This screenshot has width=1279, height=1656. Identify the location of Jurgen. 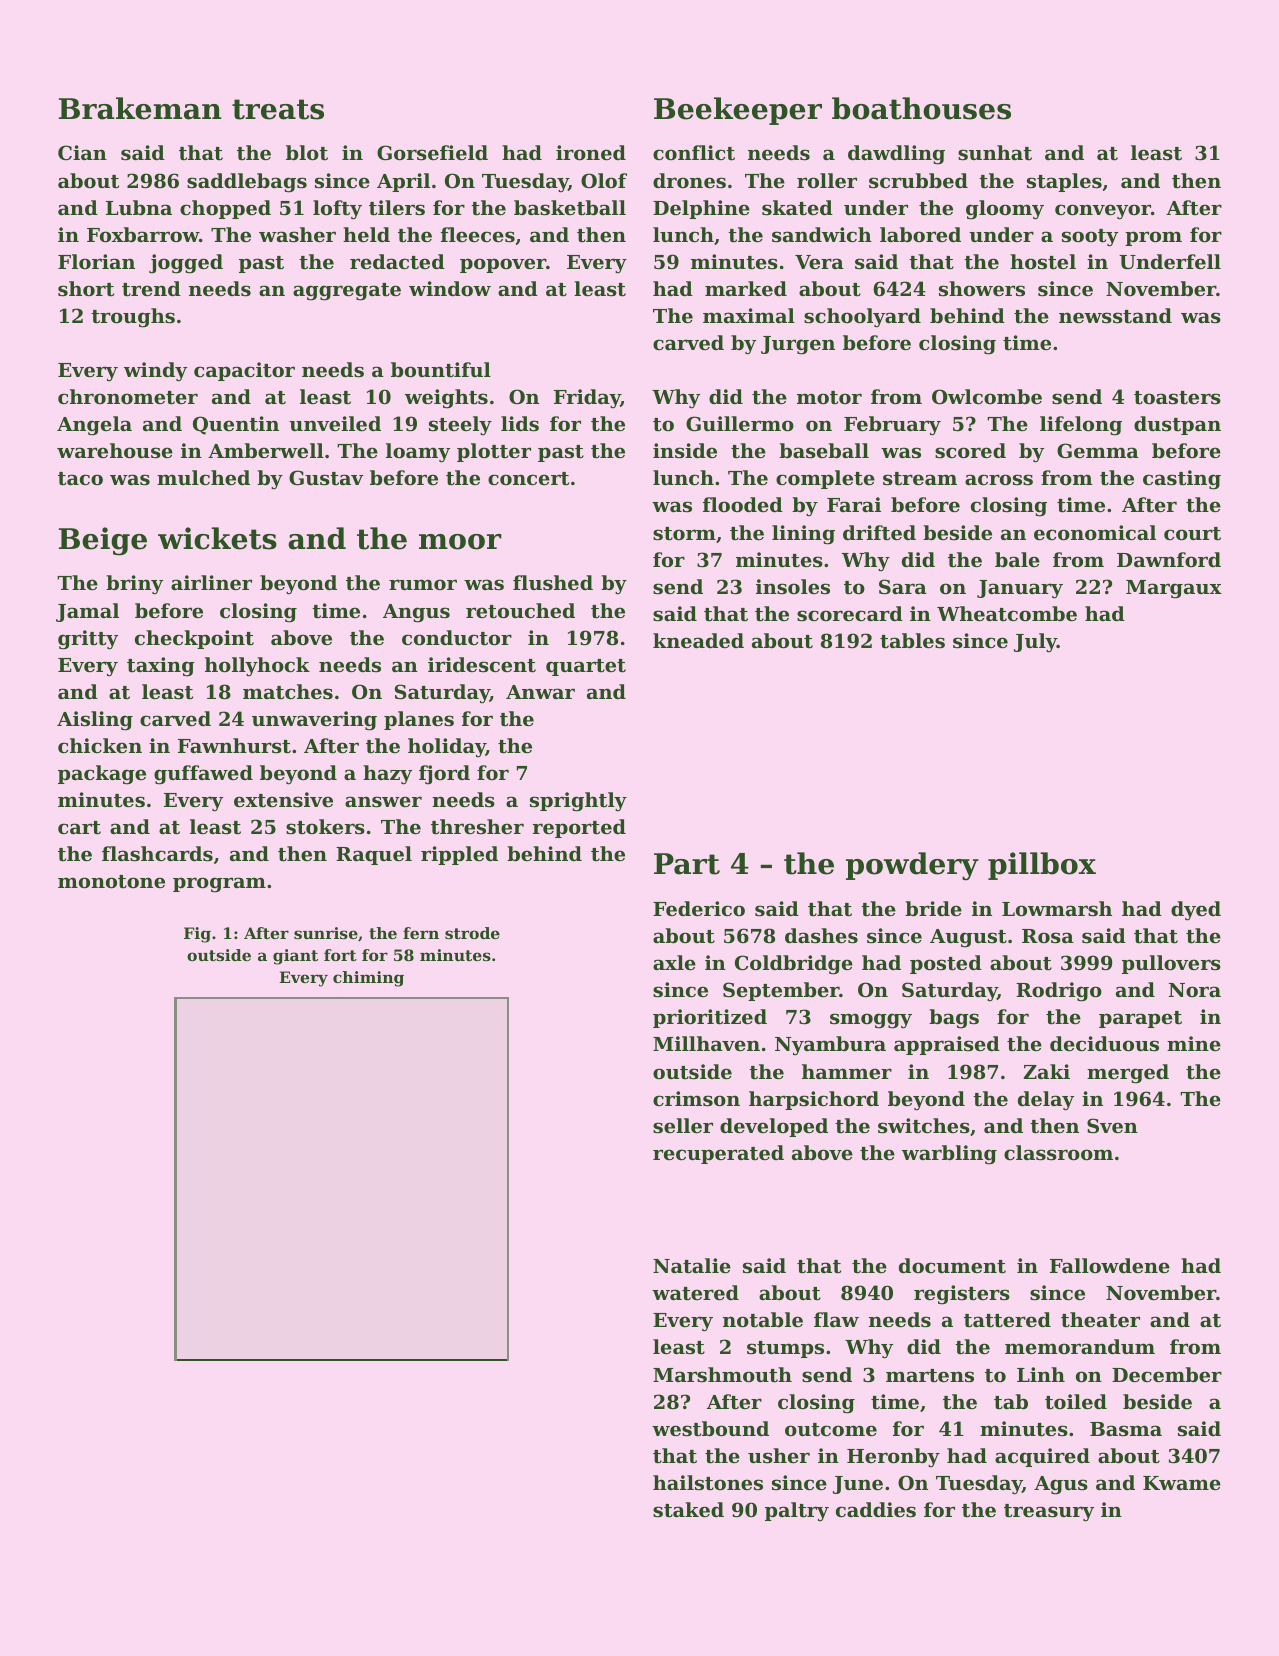
(798, 345).
